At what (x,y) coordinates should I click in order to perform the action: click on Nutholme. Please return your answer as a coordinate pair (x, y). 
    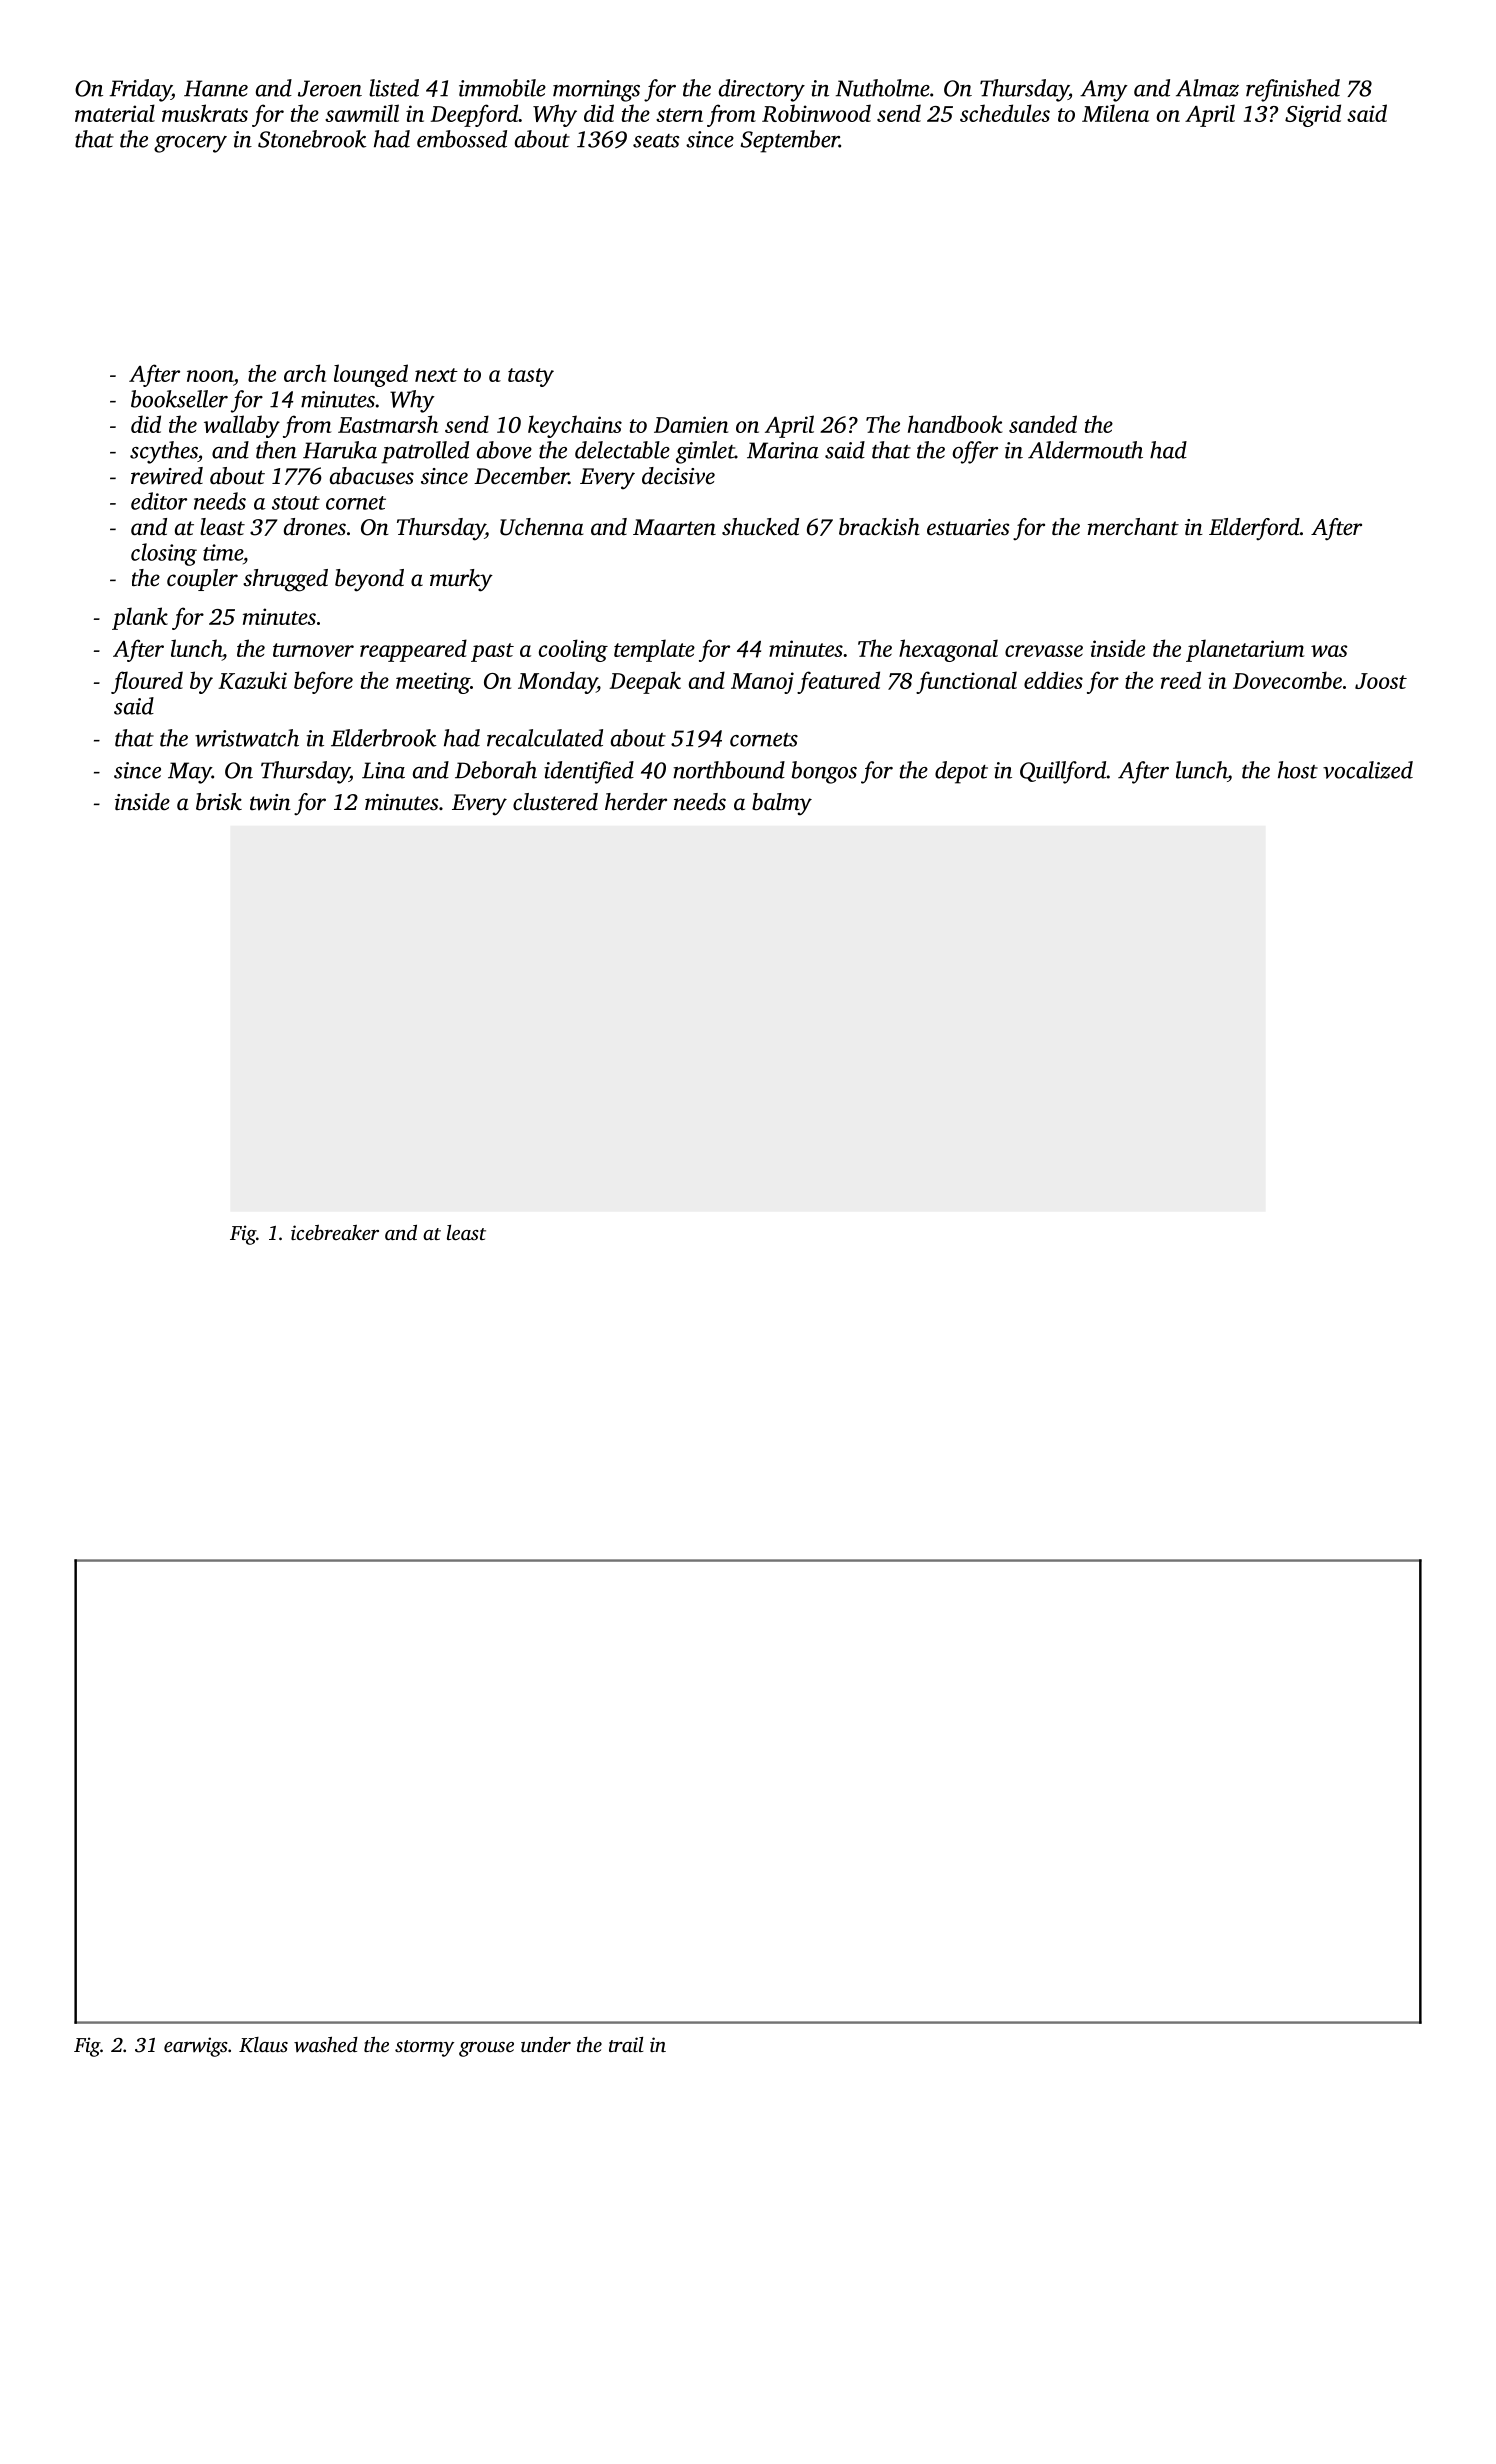
    Looking at the image, I should click on (883, 88).
